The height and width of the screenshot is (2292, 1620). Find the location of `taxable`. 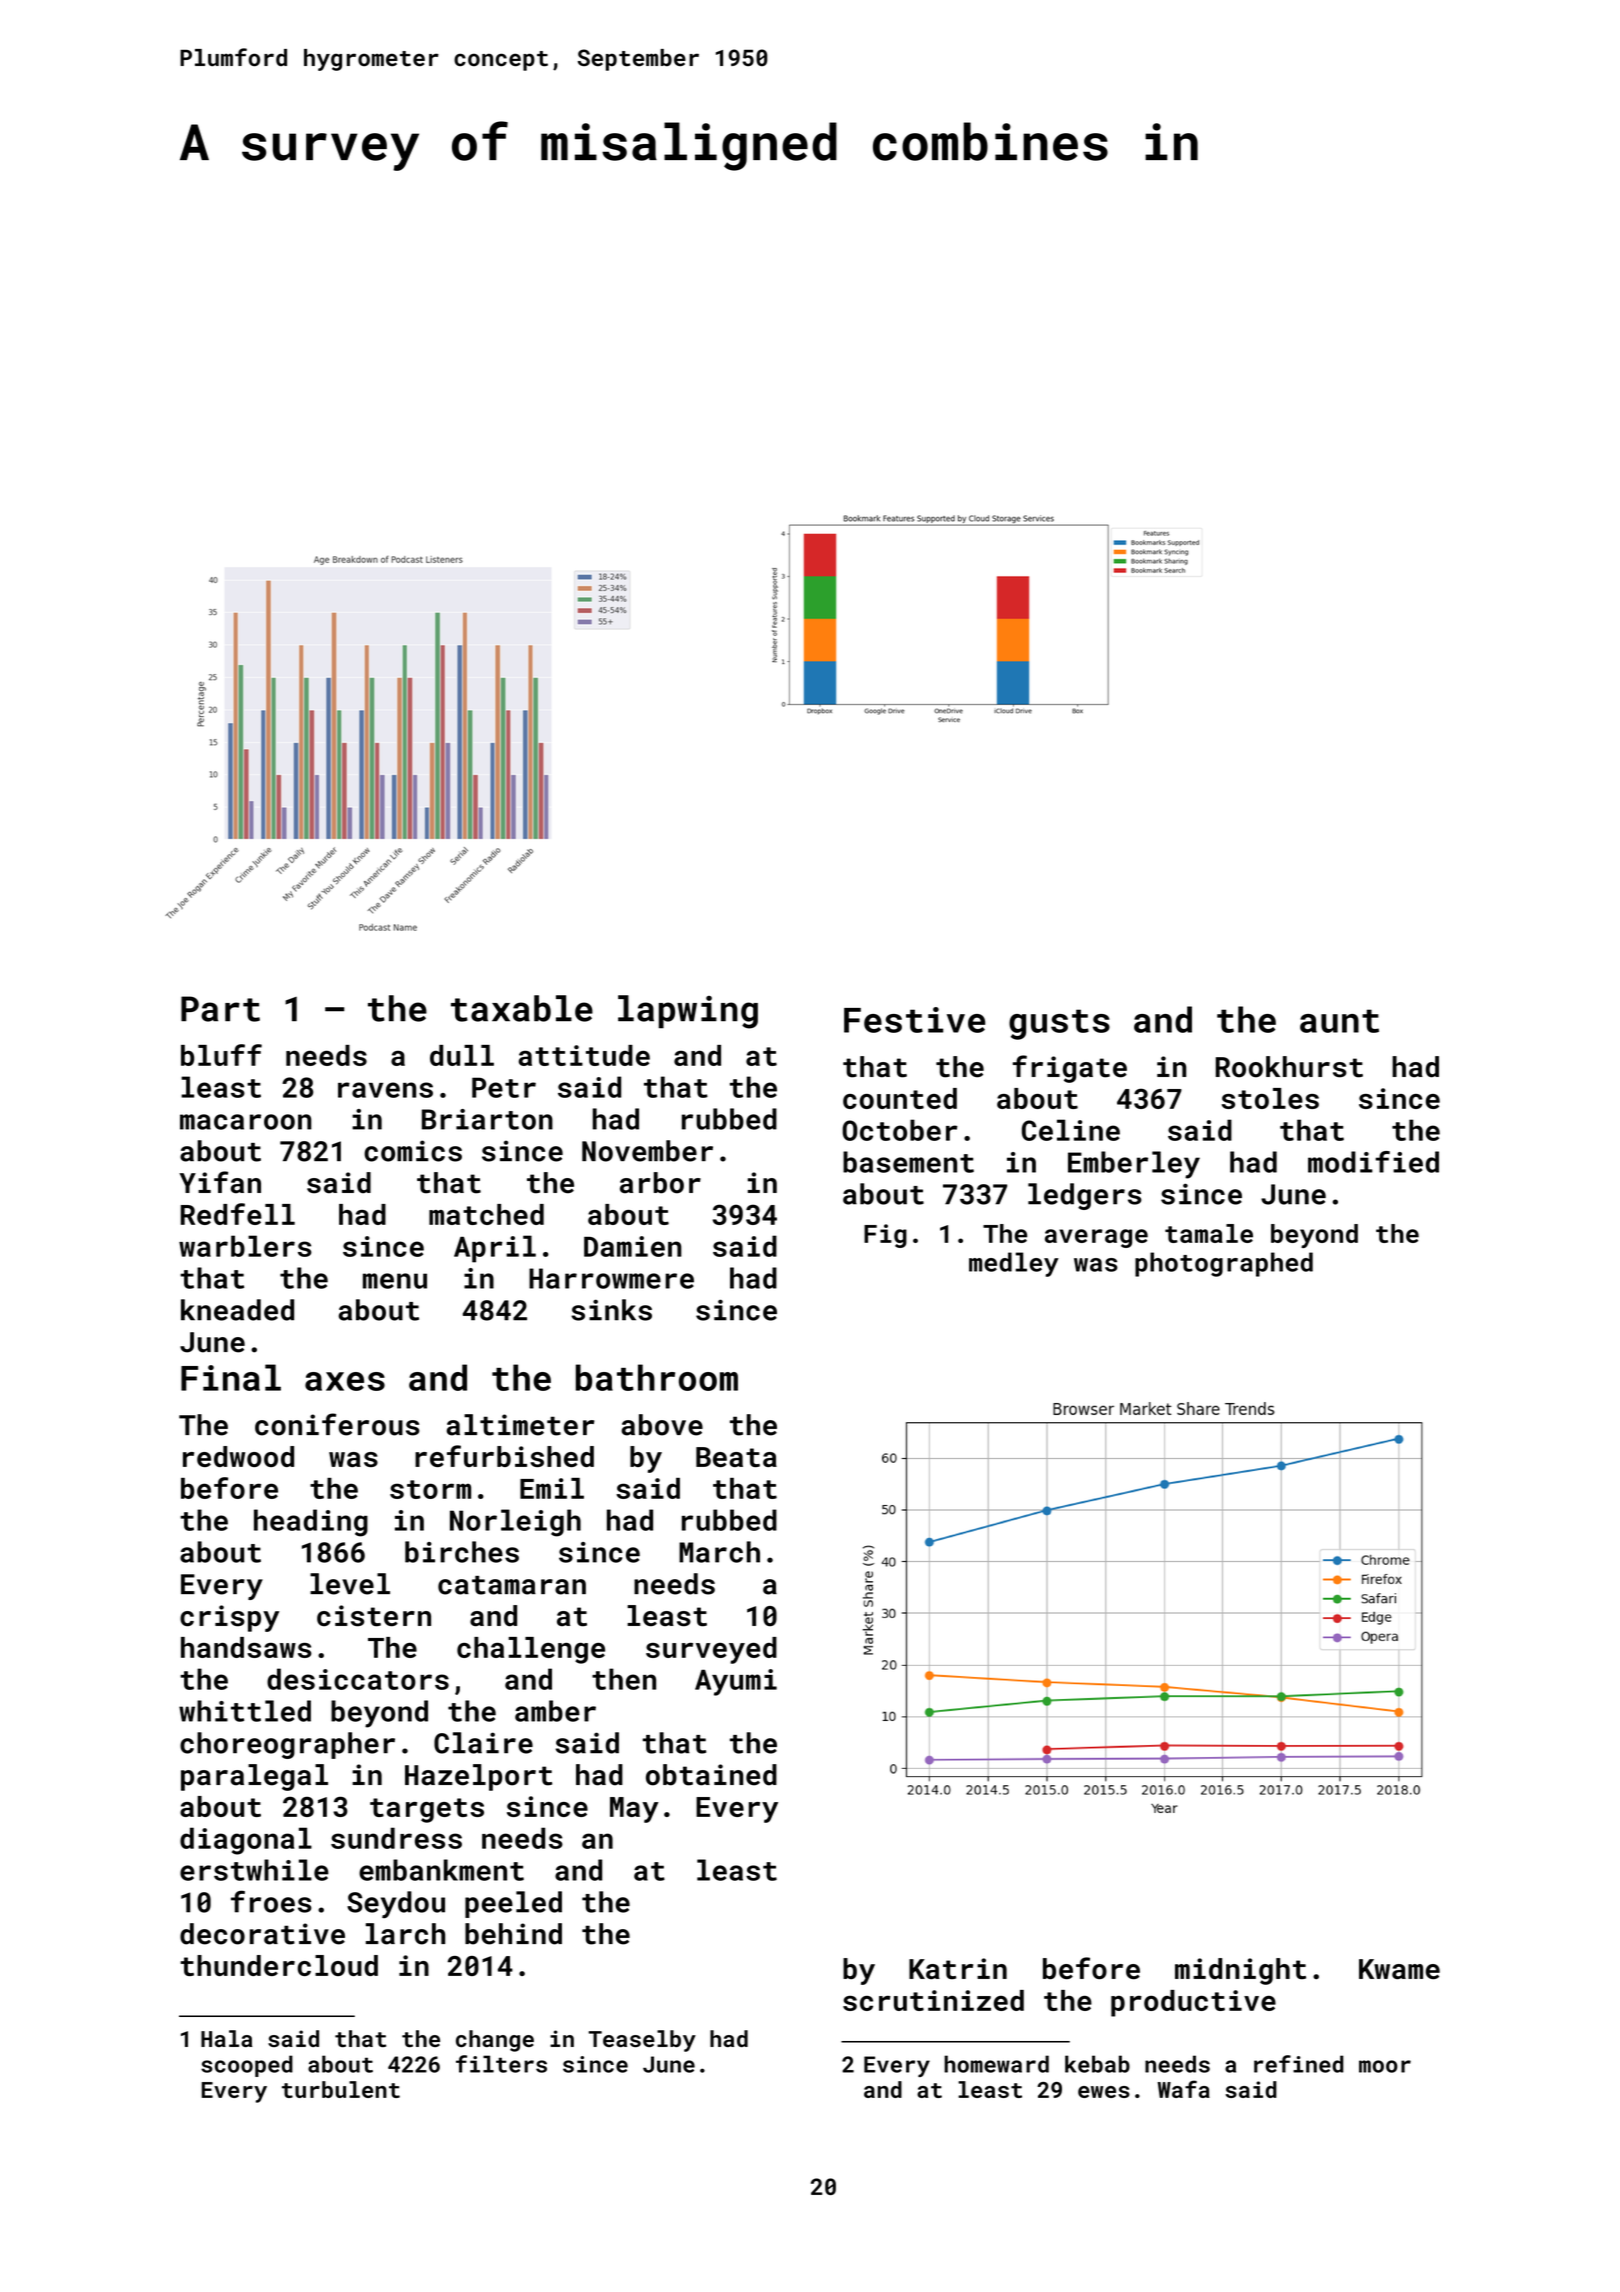

taxable is located at coordinates (522, 1008).
